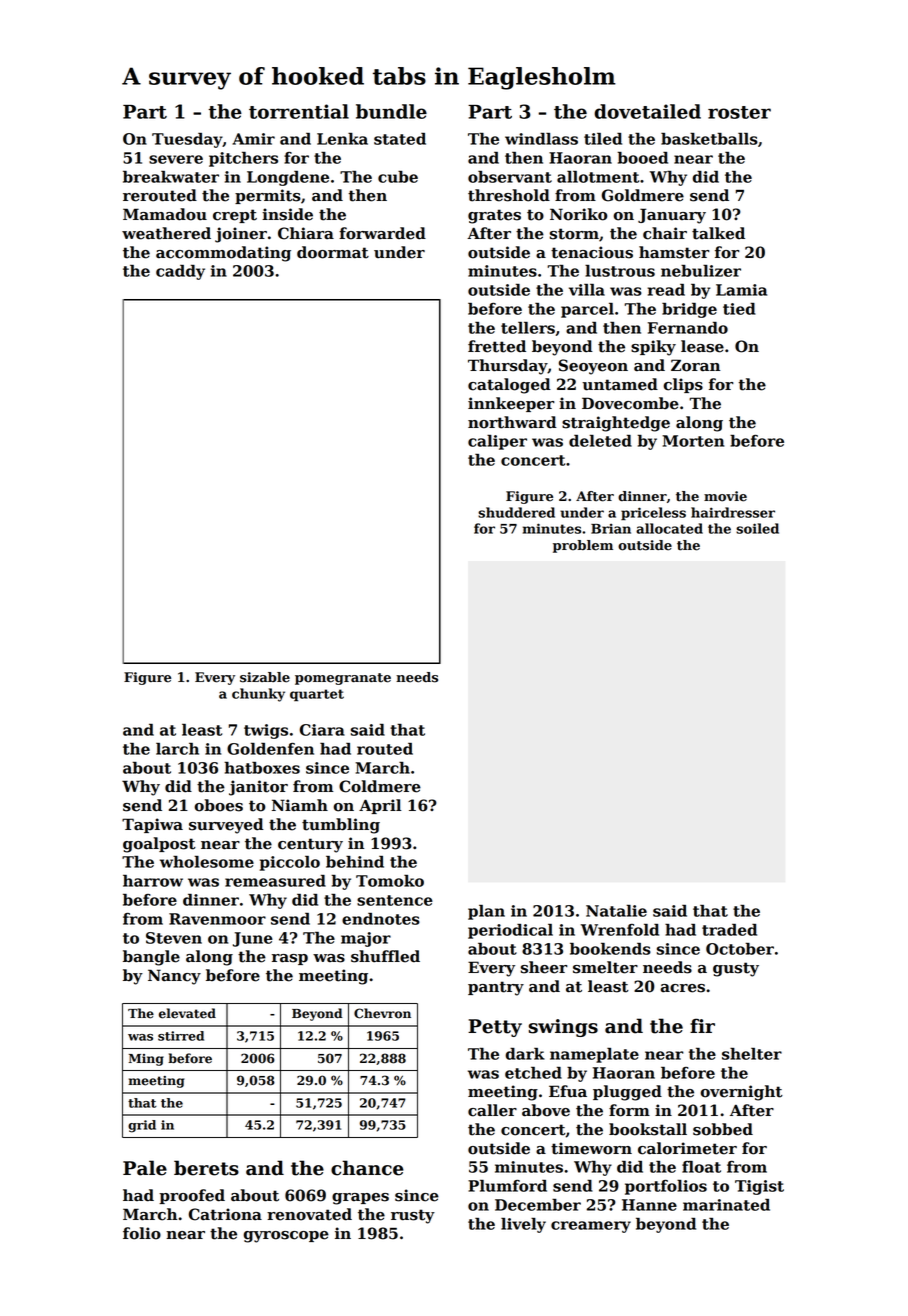  Describe the element at coordinates (583, 546) in the screenshot. I see `problem` at that location.
